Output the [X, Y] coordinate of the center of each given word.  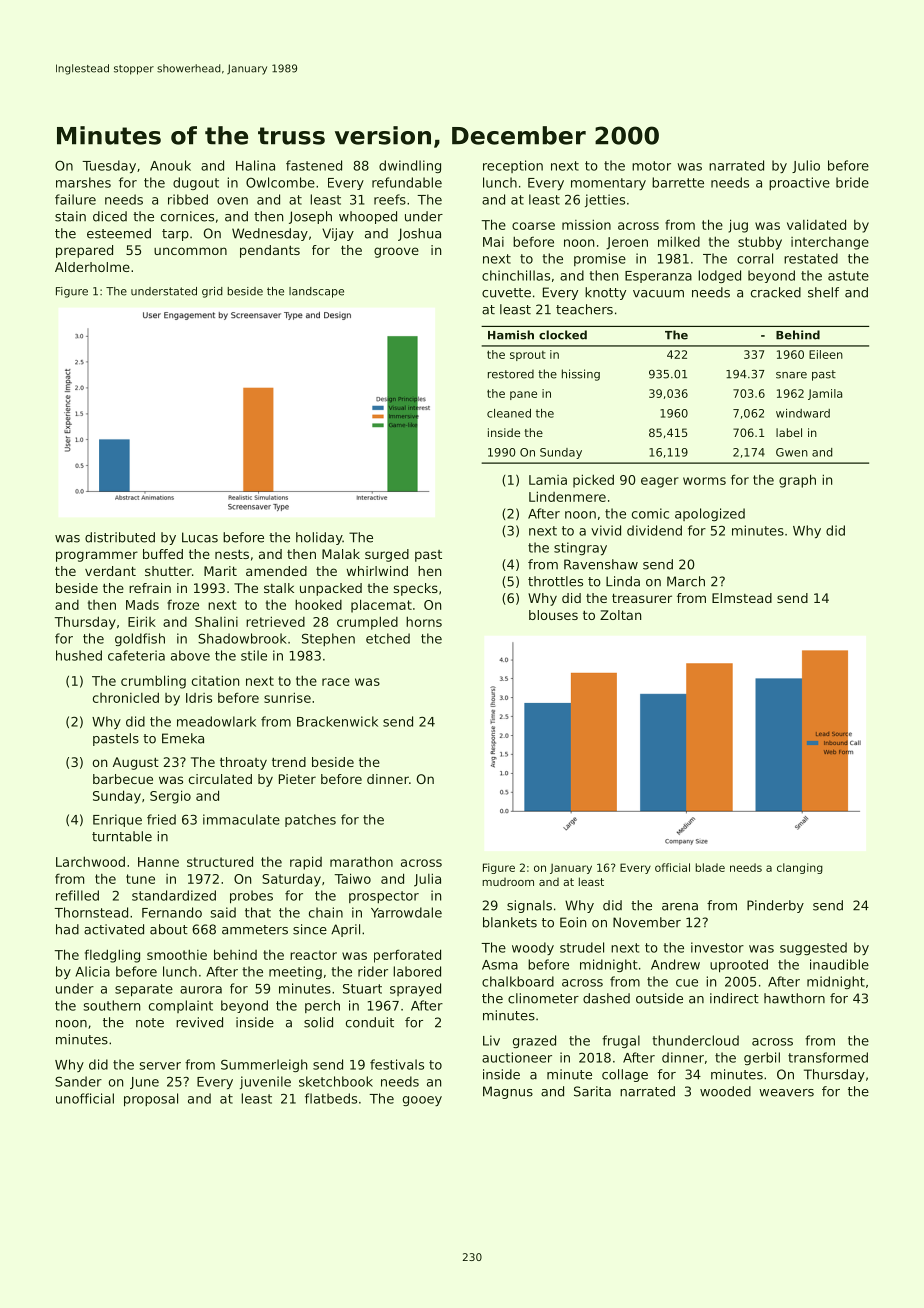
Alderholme [92, 267]
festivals [397, 1064]
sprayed [415, 989]
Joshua [419, 234]
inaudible [839, 964]
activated [114, 929]
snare [791, 375]
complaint [181, 1006]
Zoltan [620, 615]
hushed [79, 655]
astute [848, 276]
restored [511, 374]
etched [388, 638]
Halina [255, 165]
